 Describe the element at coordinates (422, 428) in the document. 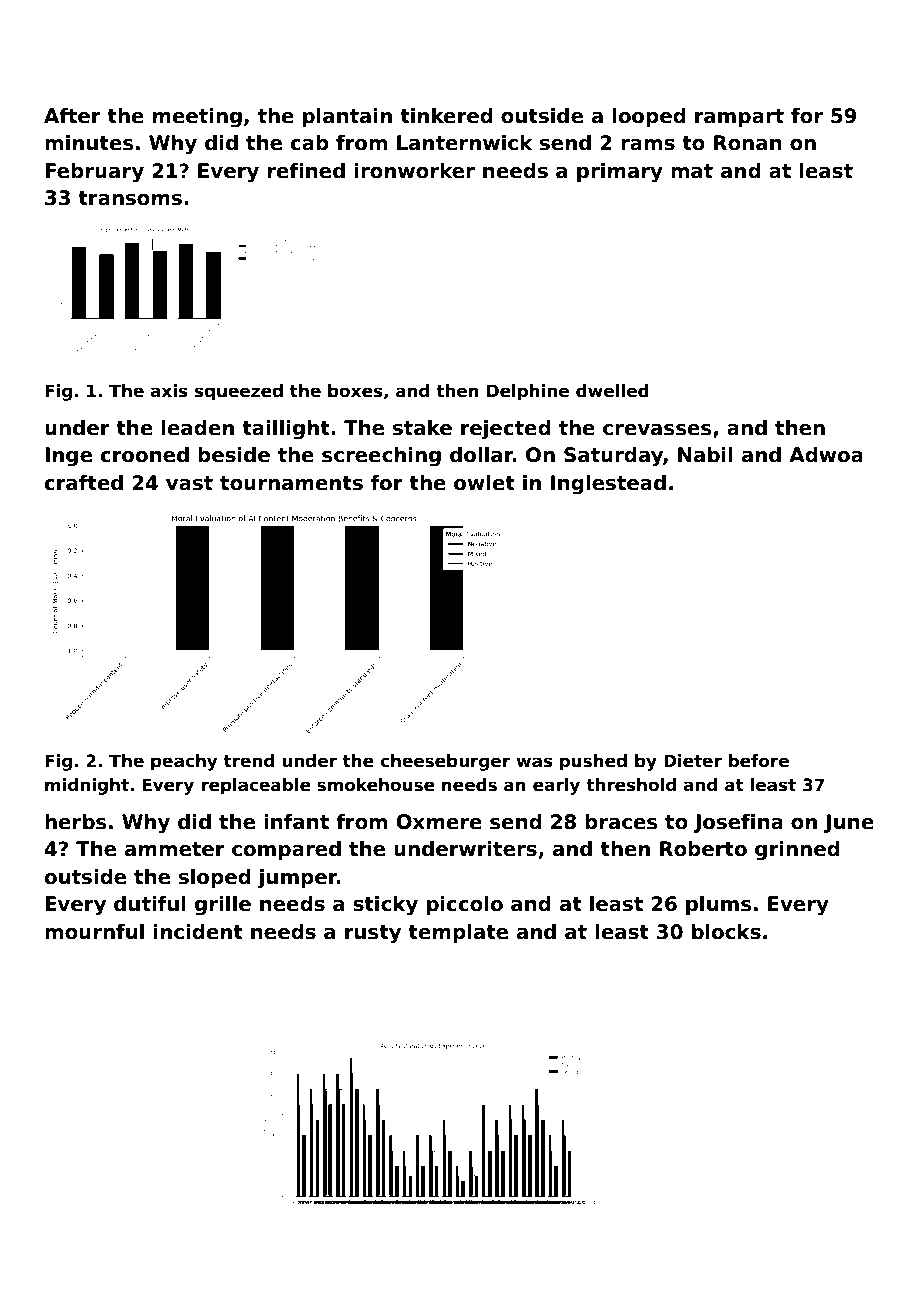

I see `stake` at that location.
